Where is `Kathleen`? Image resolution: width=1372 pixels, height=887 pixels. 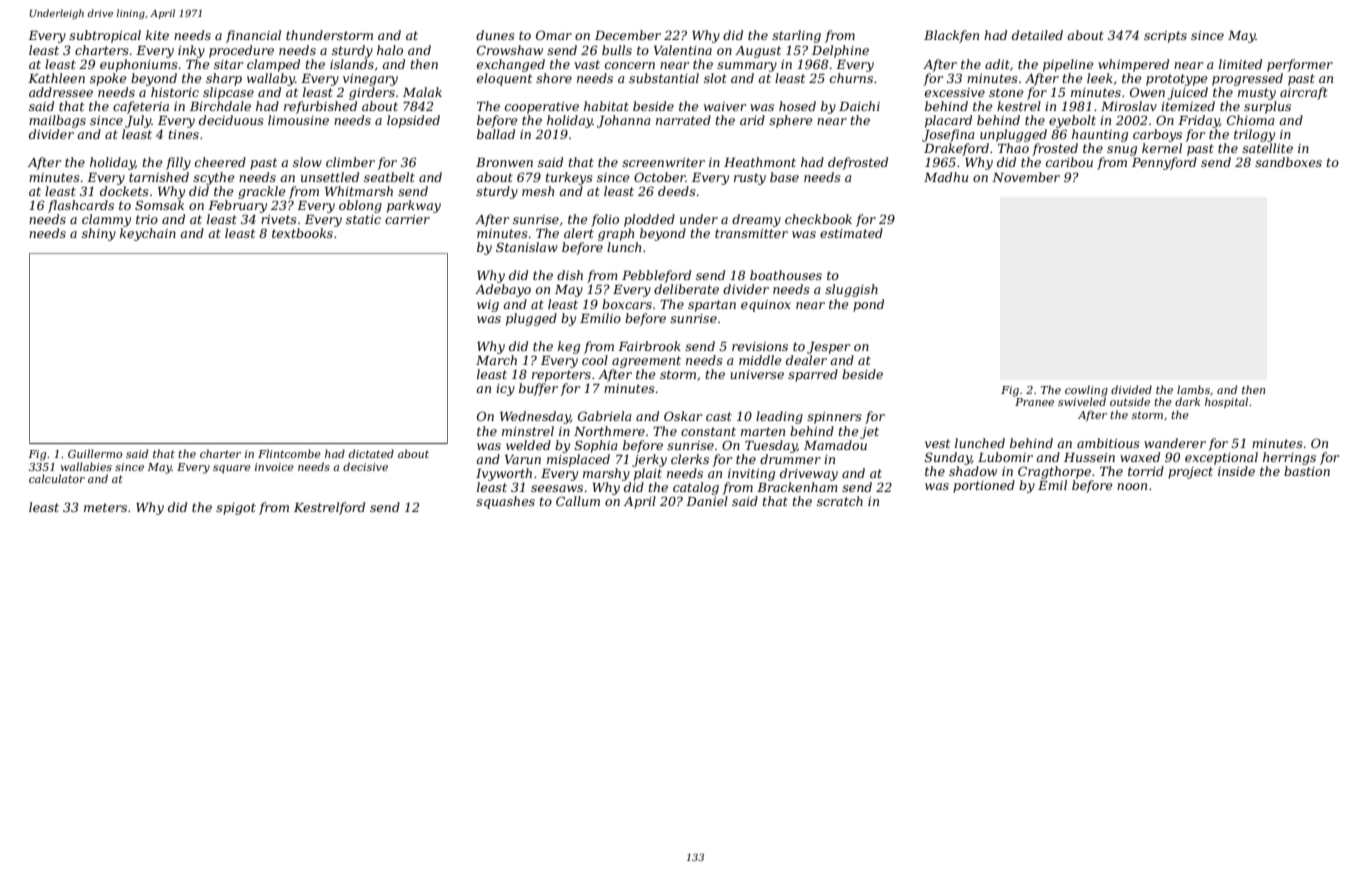 Kathleen is located at coordinates (56, 78).
